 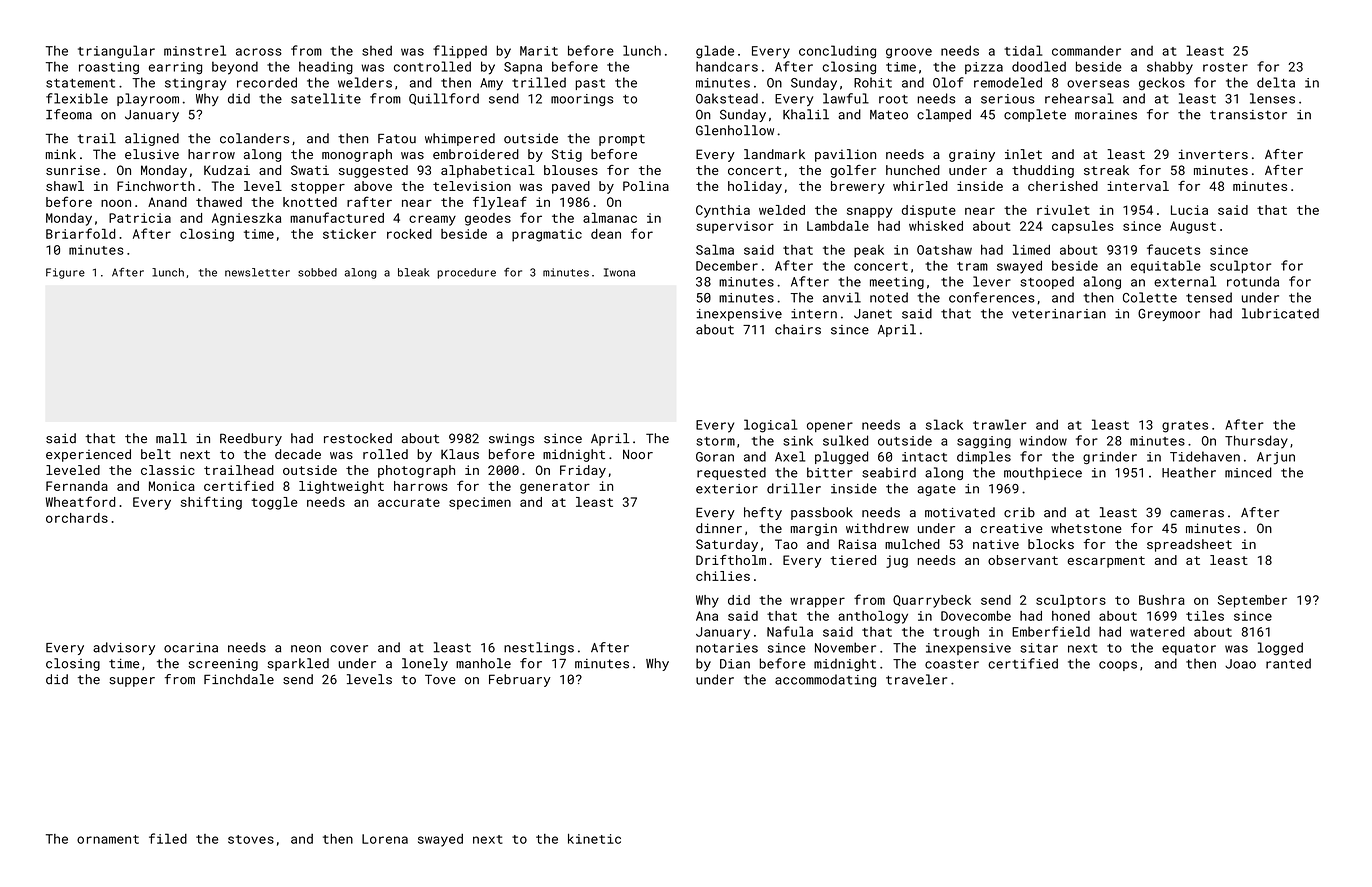 I want to click on procedure, so click(x=466, y=273).
